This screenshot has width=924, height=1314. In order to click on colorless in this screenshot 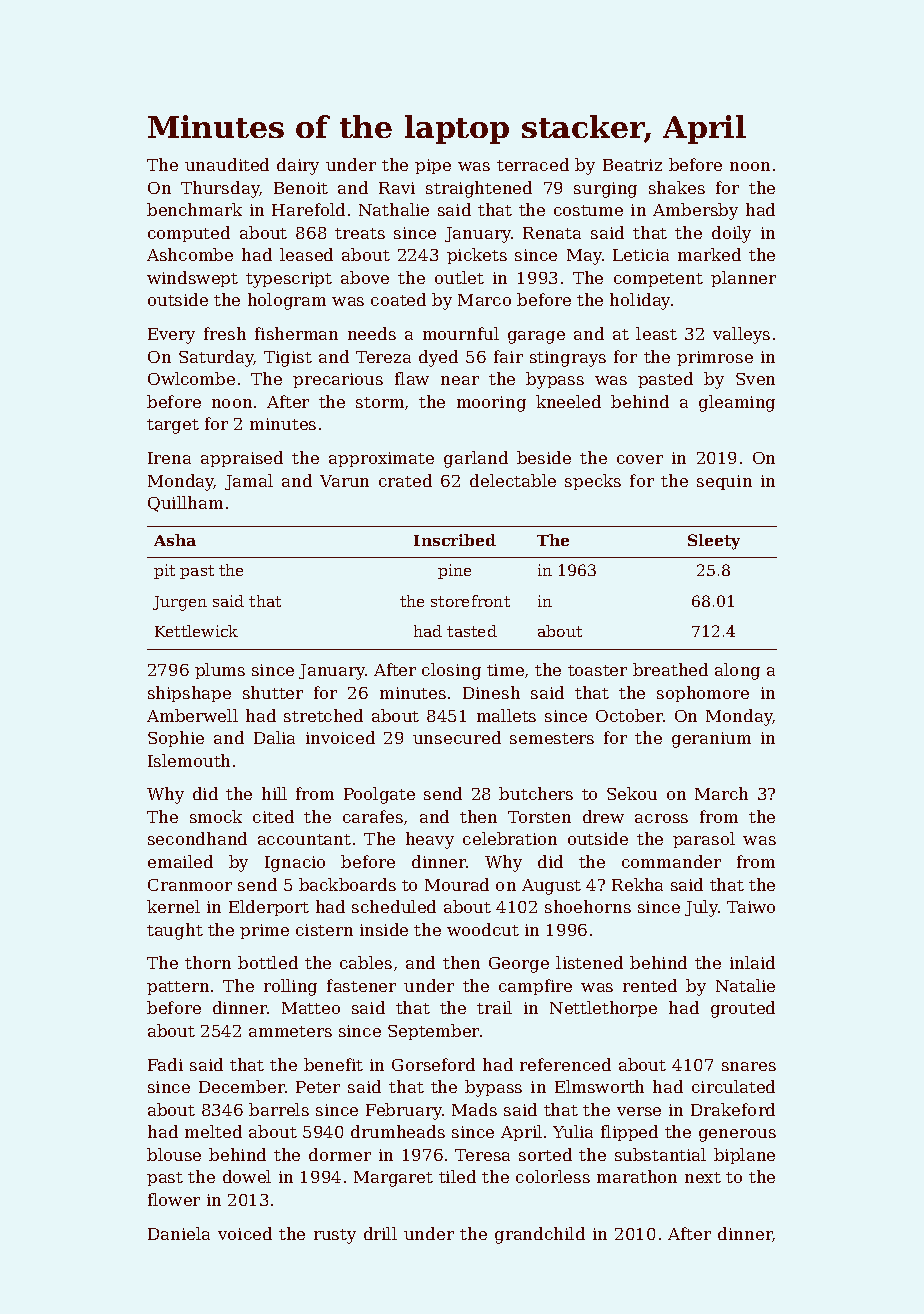, I will do `click(553, 1176)`.
